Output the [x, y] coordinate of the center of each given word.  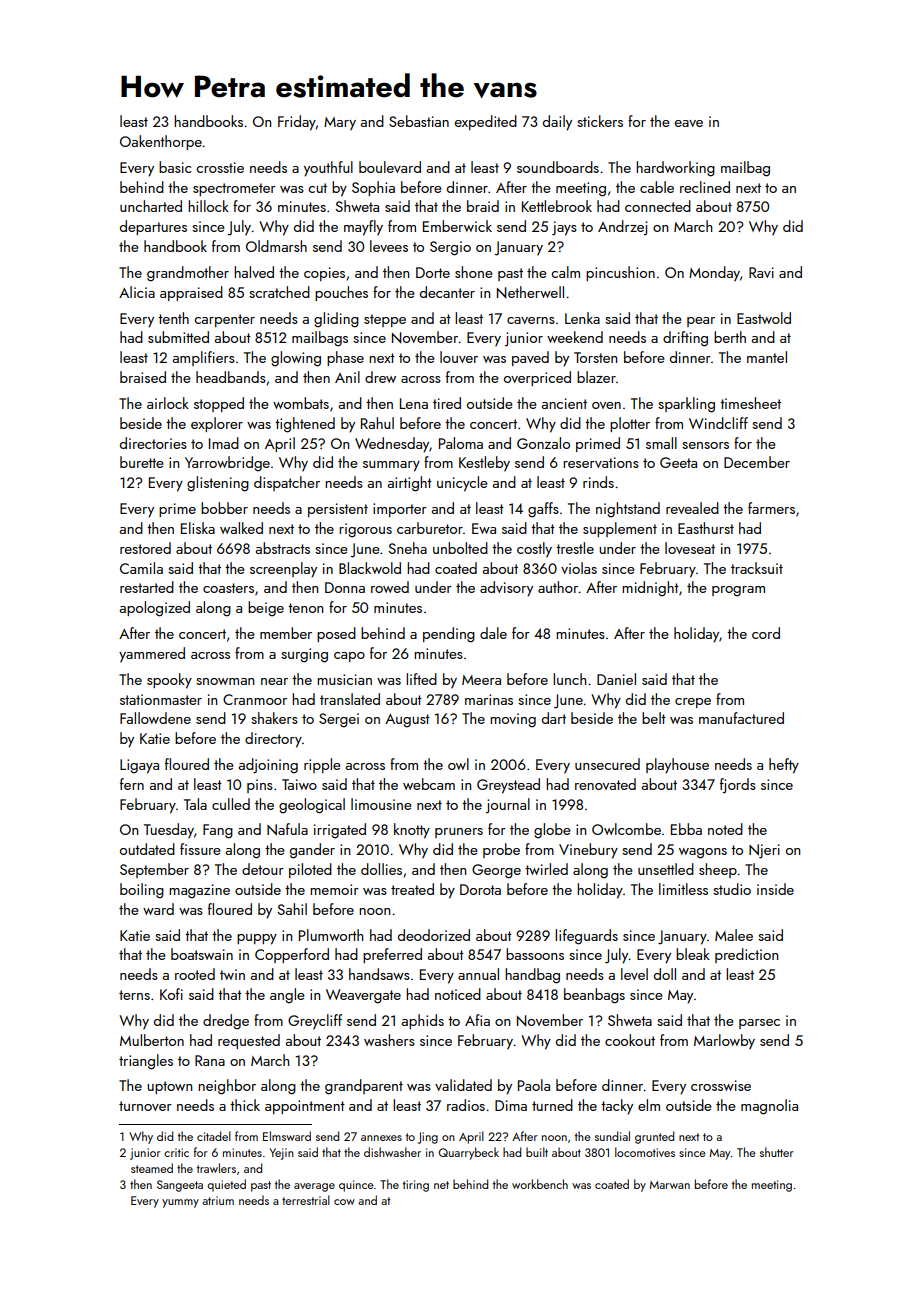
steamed [152, 1168]
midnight [650, 589]
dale [493, 633]
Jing [428, 1138]
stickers [600, 121]
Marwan [670, 1185]
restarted [147, 587]
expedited [486, 122]
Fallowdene [155, 718]
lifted [421, 679]
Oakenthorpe [161, 142]
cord [766, 633]
